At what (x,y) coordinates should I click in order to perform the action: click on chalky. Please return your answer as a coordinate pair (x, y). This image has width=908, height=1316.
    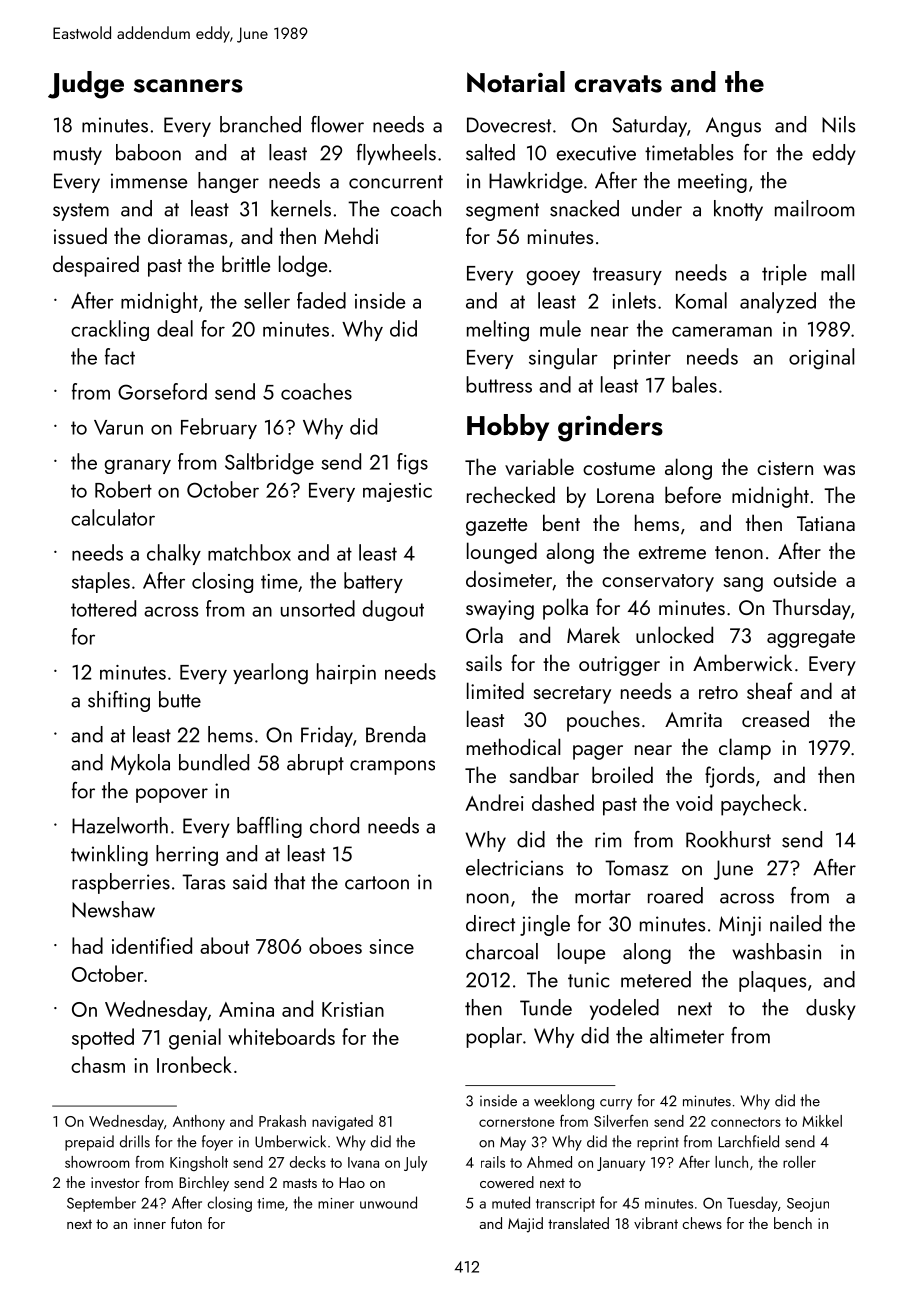
    Looking at the image, I should click on (174, 554).
